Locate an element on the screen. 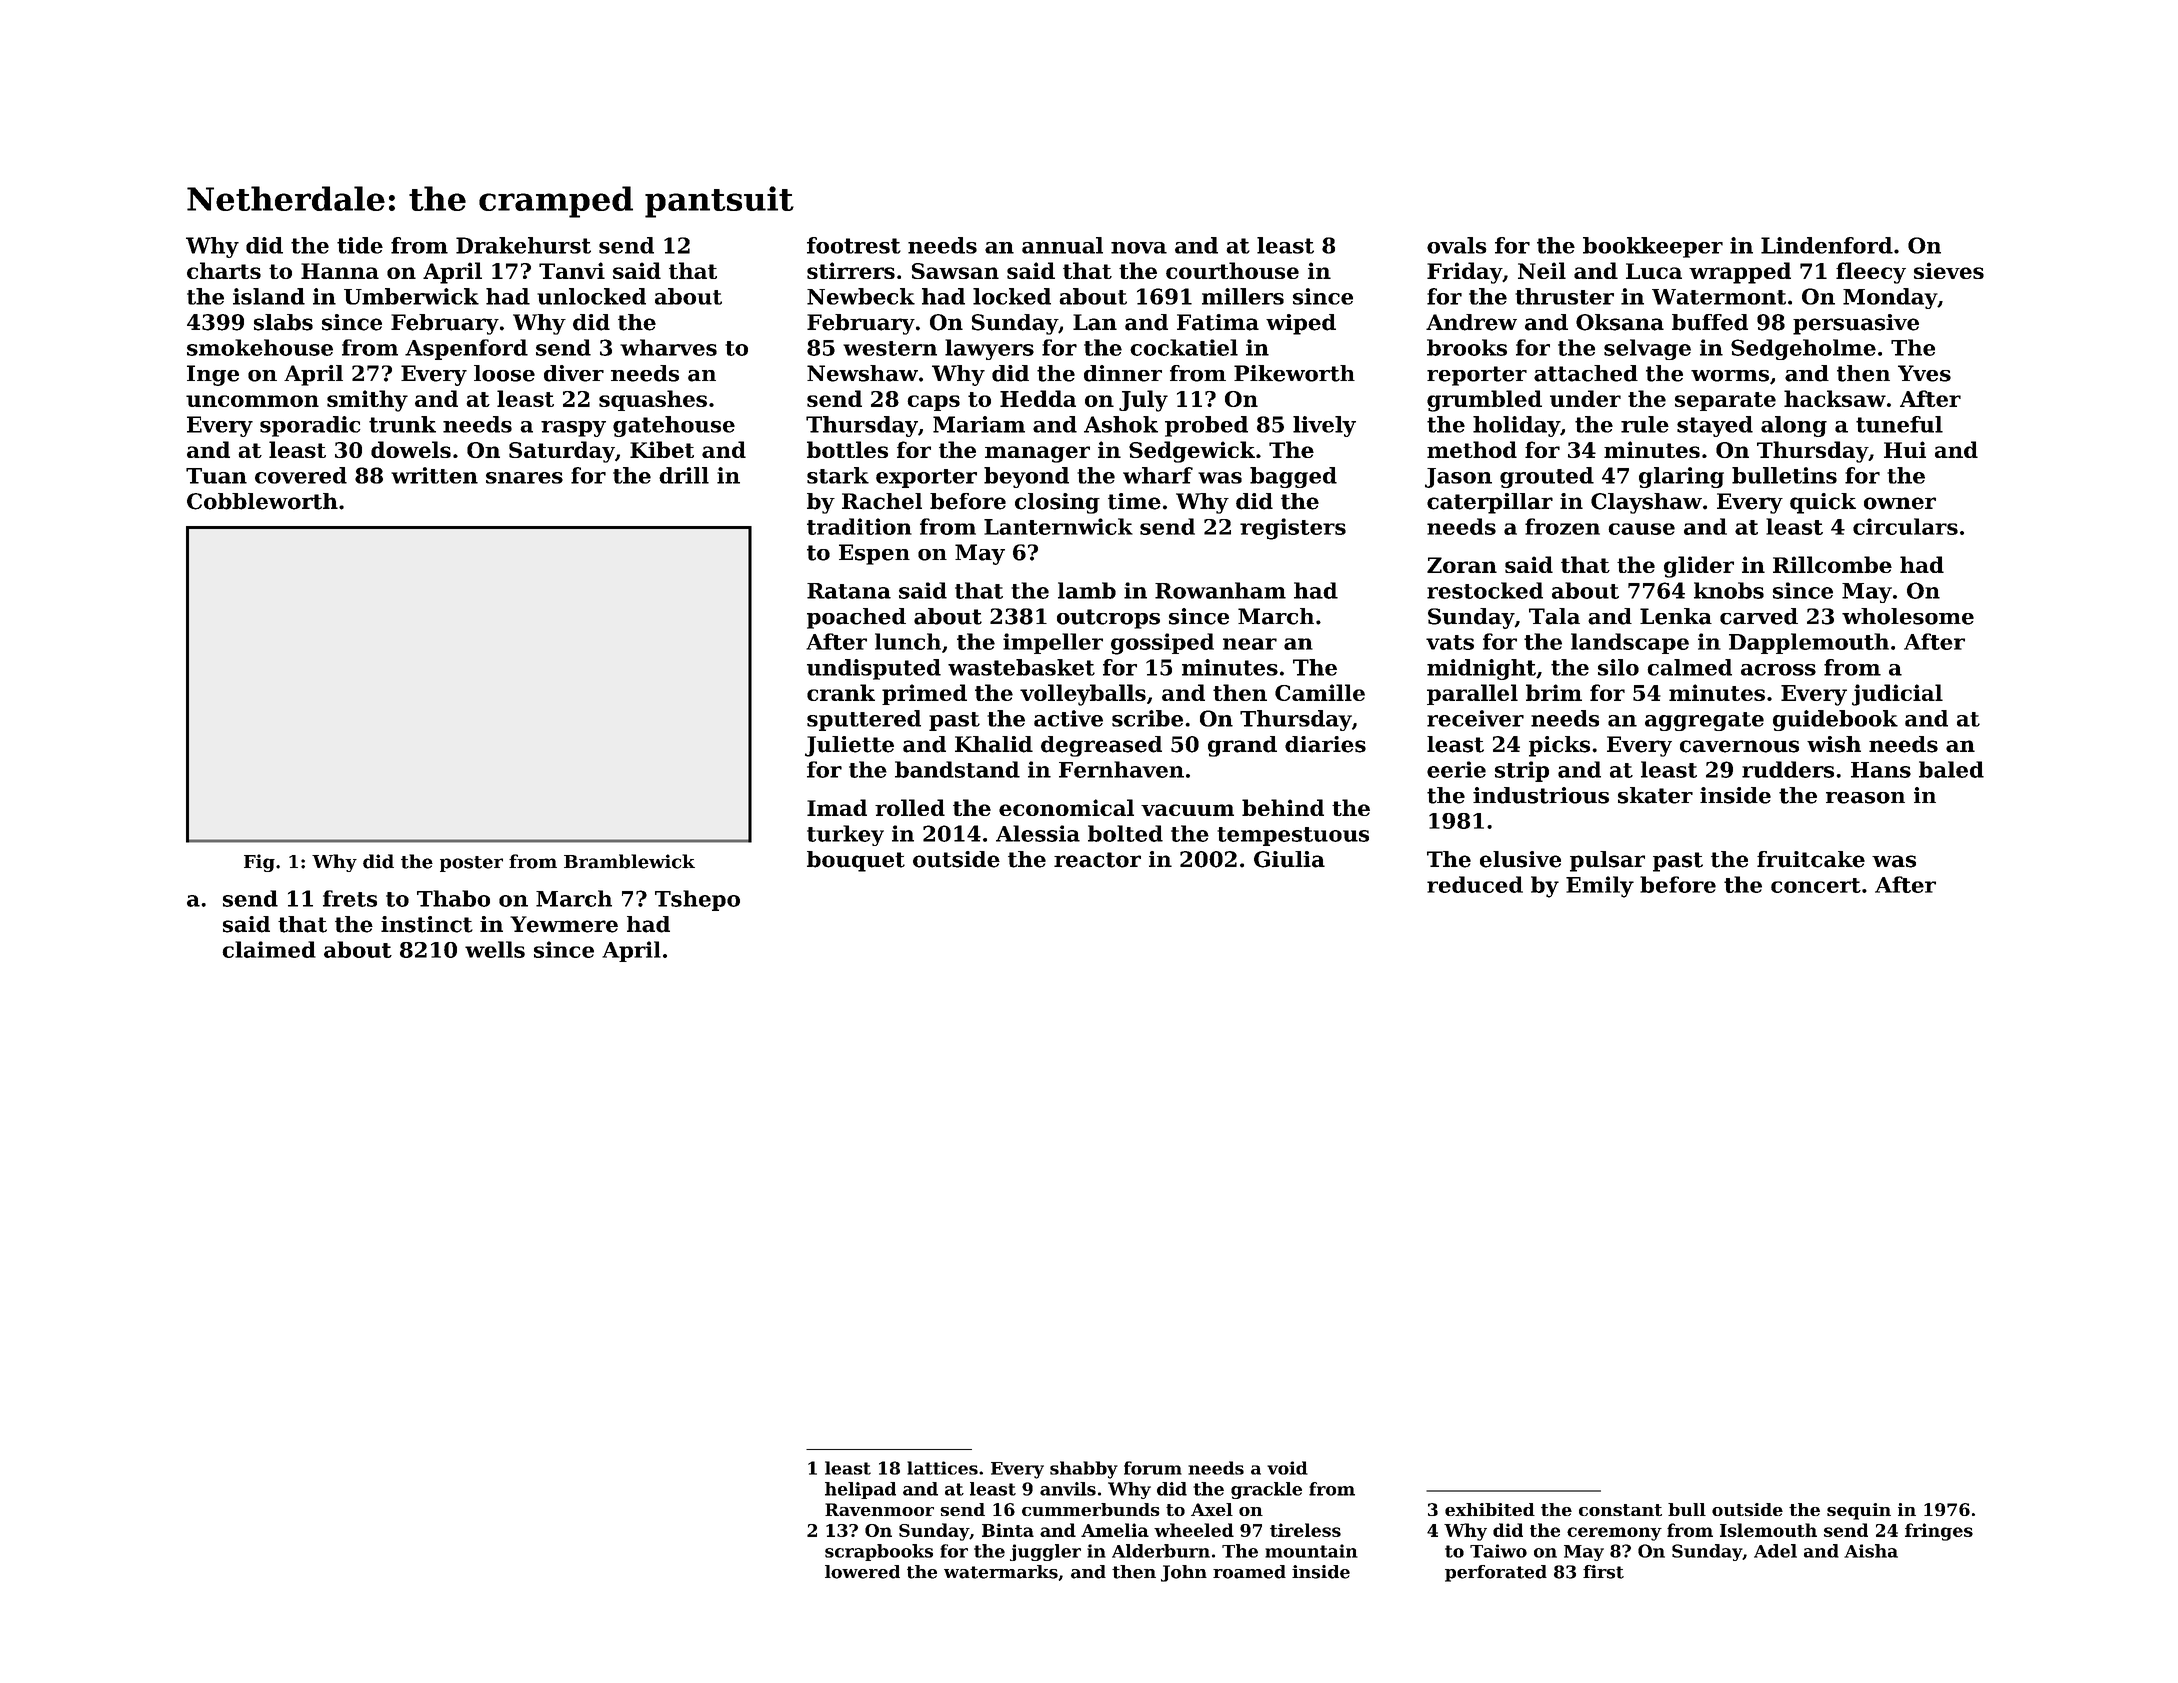 The height and width of the screenshot is (1683, 2178). mountain is located at coordinates (1311, 1551).
